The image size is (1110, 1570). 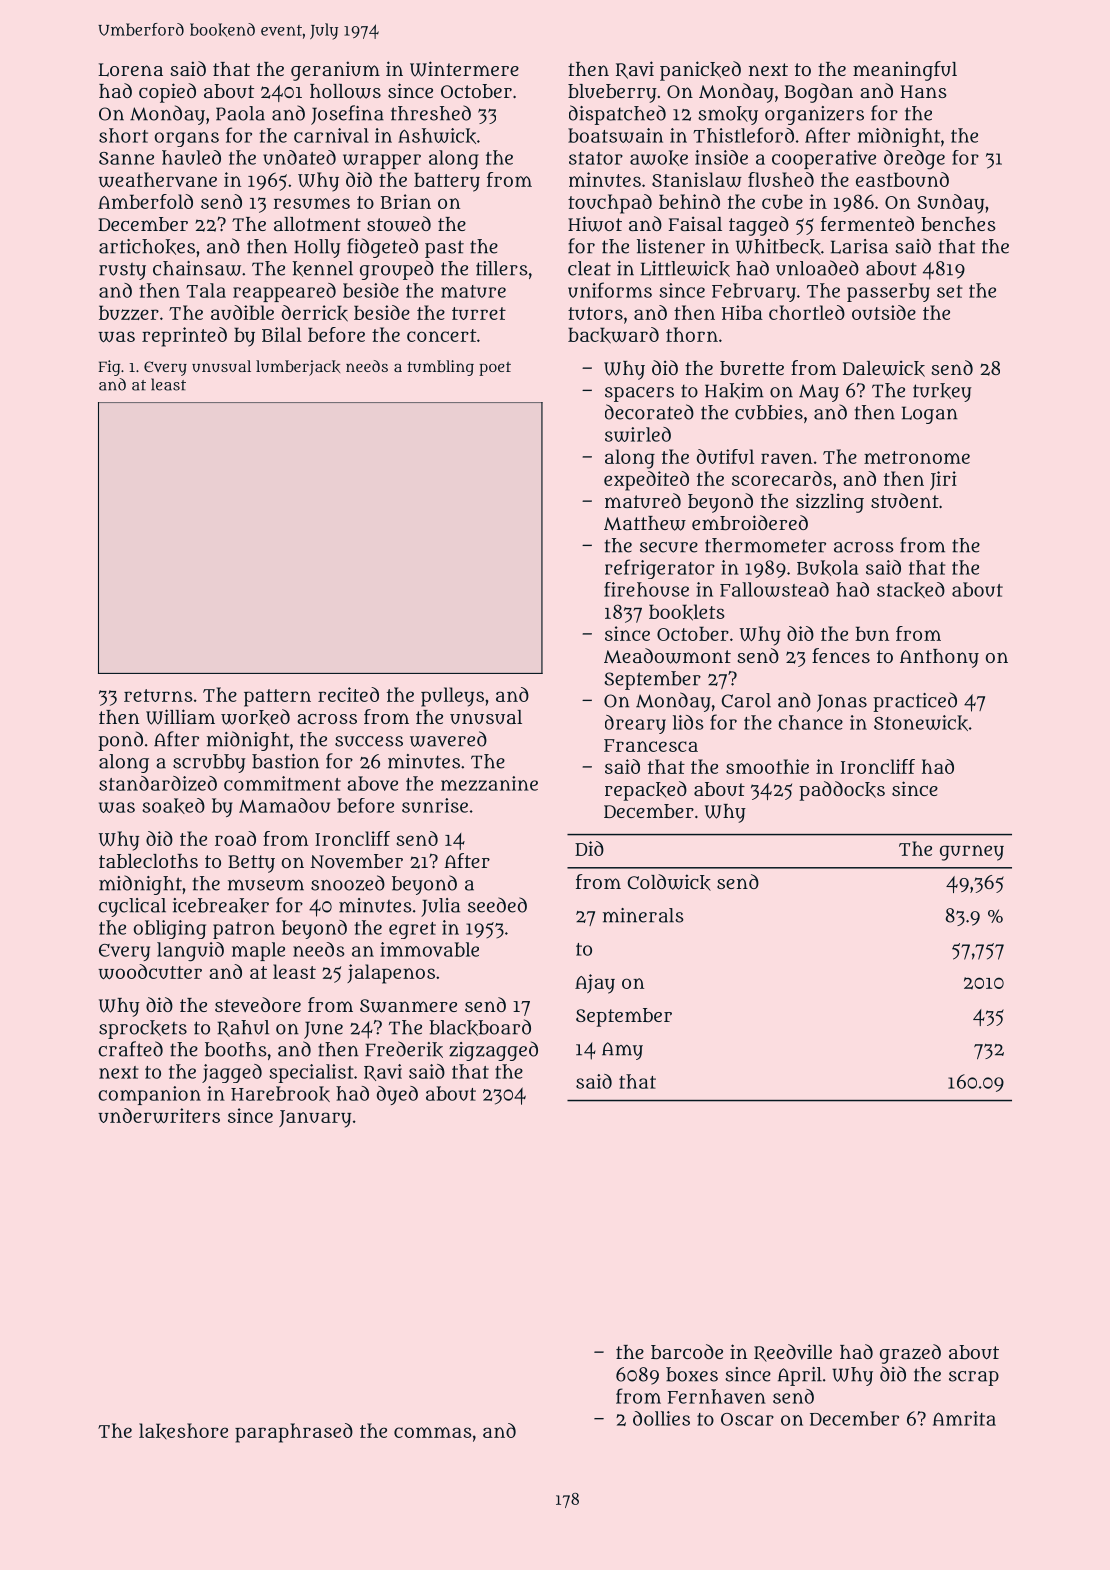 What do you see at coordinates (495, 369) in the image?
I see `poet` at bounding box center [495, 369].
